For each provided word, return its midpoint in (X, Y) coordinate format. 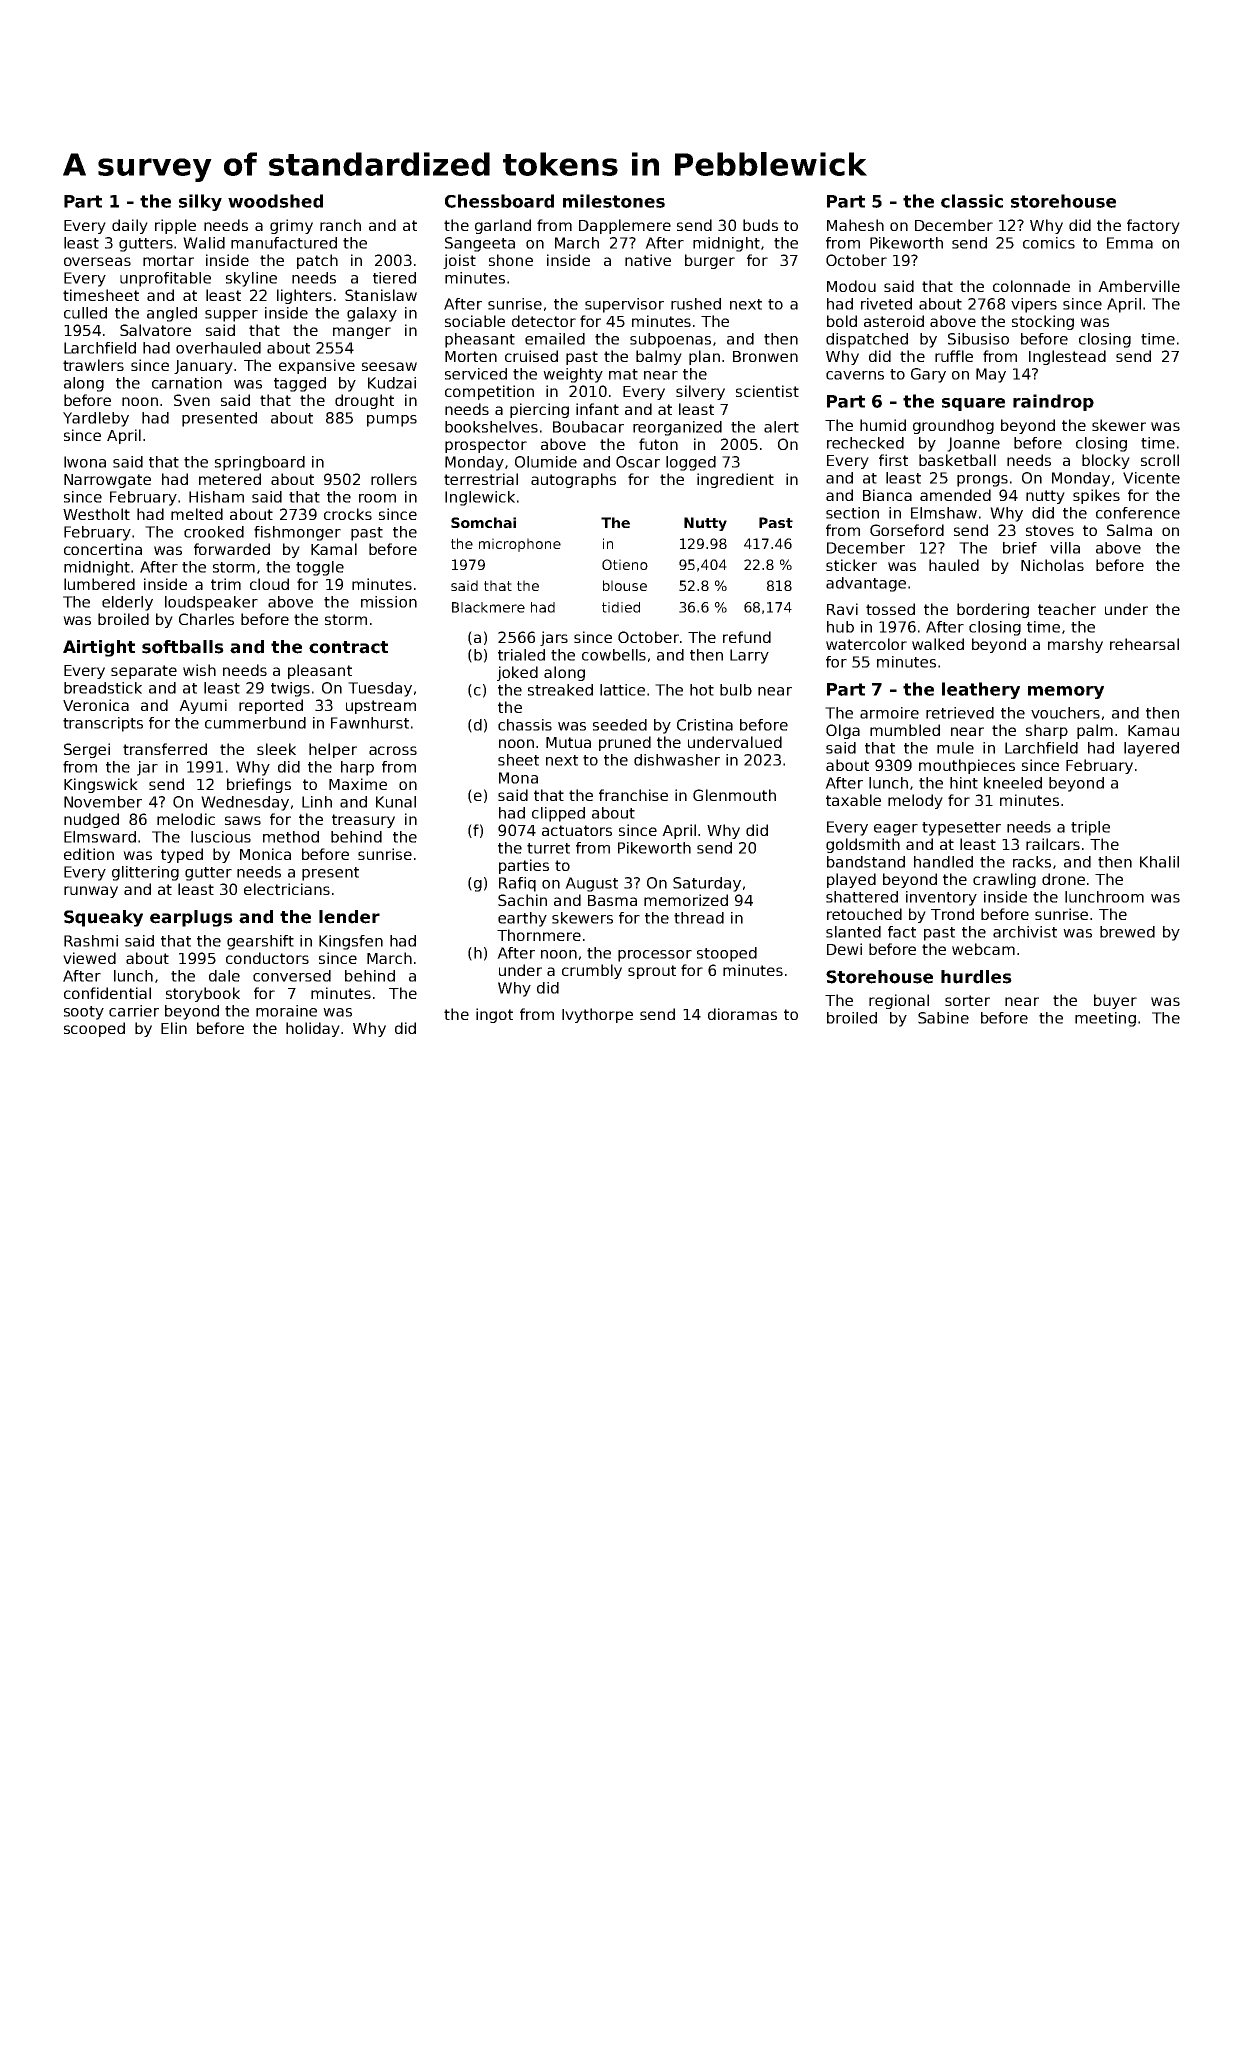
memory (1066, 692)
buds (760, 225)
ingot (494, 1015)
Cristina (705, 725)
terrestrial (481, 479)
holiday (313, 1029)
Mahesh (855, 225)
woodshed (275, 201)
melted (197, 514)
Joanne (973, 444)
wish (199, 670)
